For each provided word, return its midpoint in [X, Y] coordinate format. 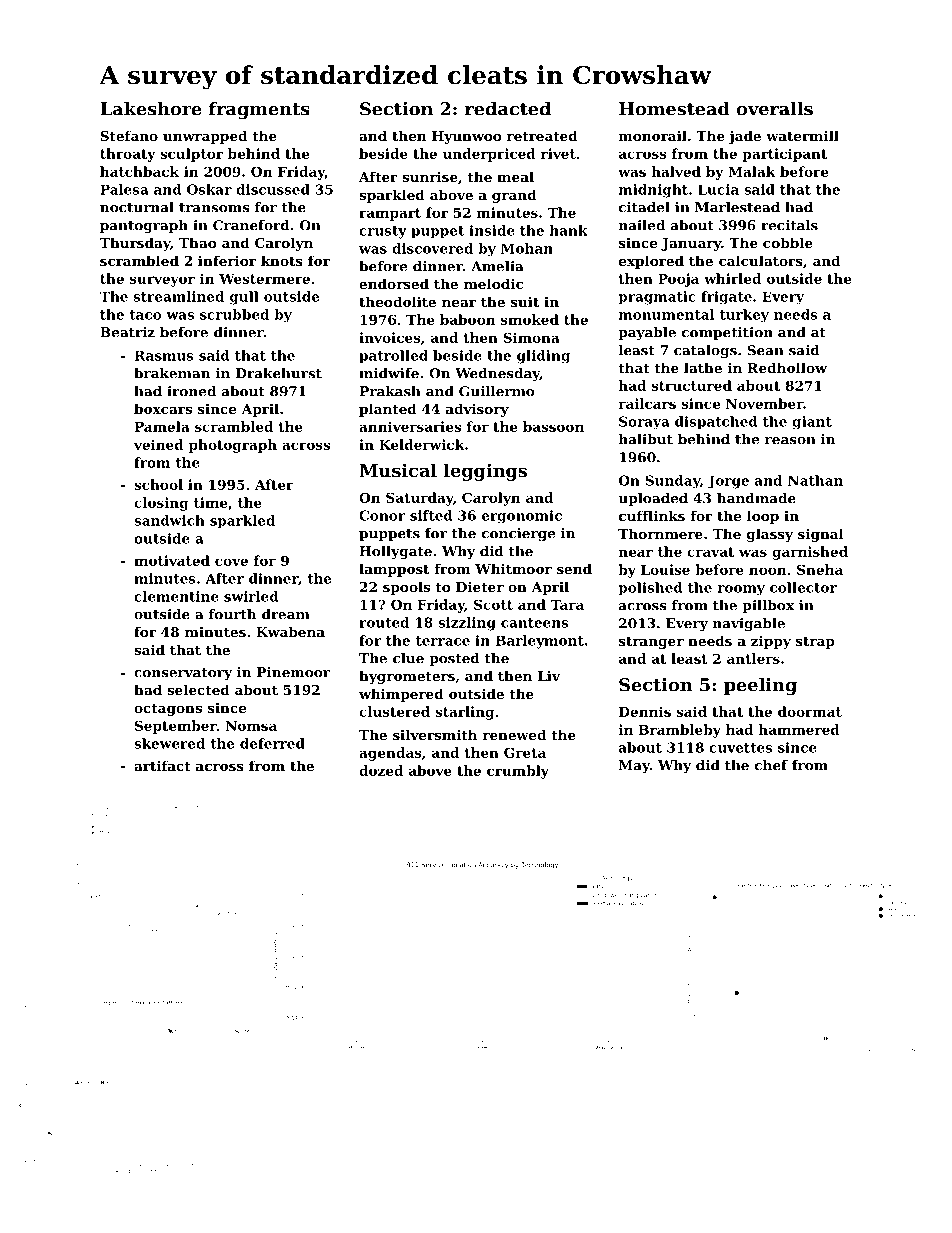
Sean [765, 350]
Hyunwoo [467, 137]
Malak [752, 171]
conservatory [183, 674]
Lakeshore [151, 109]
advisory [477, 410]
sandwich [169, 520]
